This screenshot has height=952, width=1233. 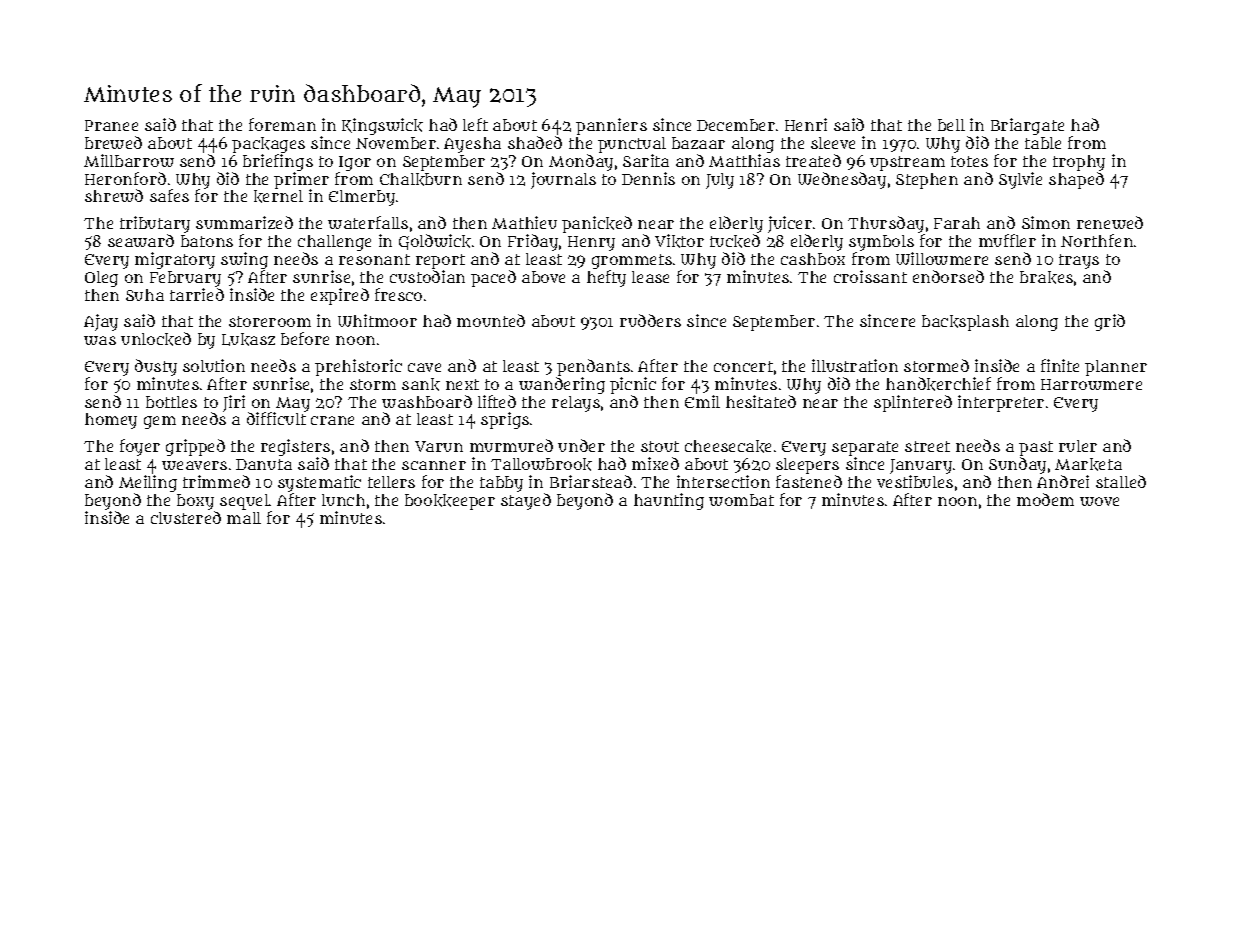 I want to click on bookkeeper, so click(x=450, y=502).
